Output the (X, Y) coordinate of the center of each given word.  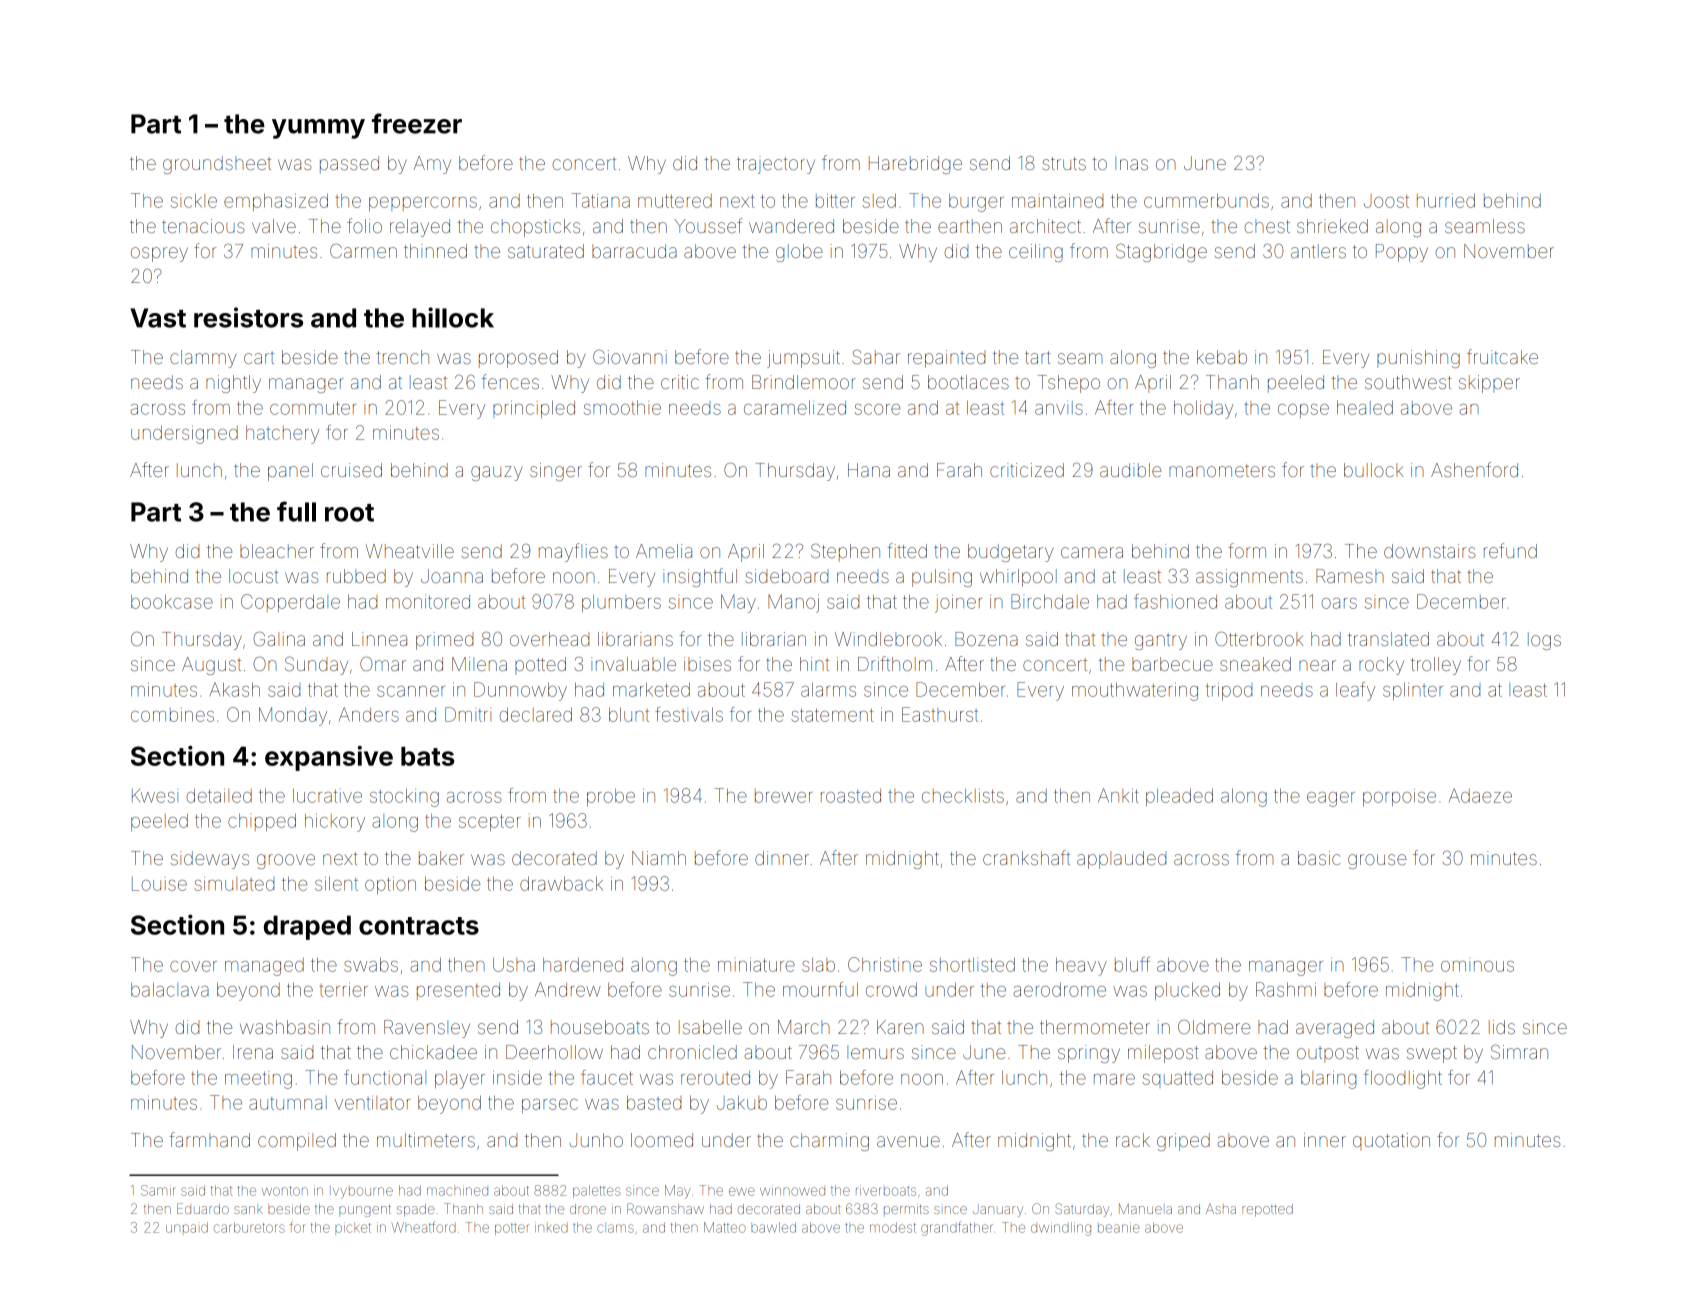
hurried (1446, 200)
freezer (417, 123)
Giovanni (630, 357)
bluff (1132, 964)
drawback (561, 883)
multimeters (426, 1140)
